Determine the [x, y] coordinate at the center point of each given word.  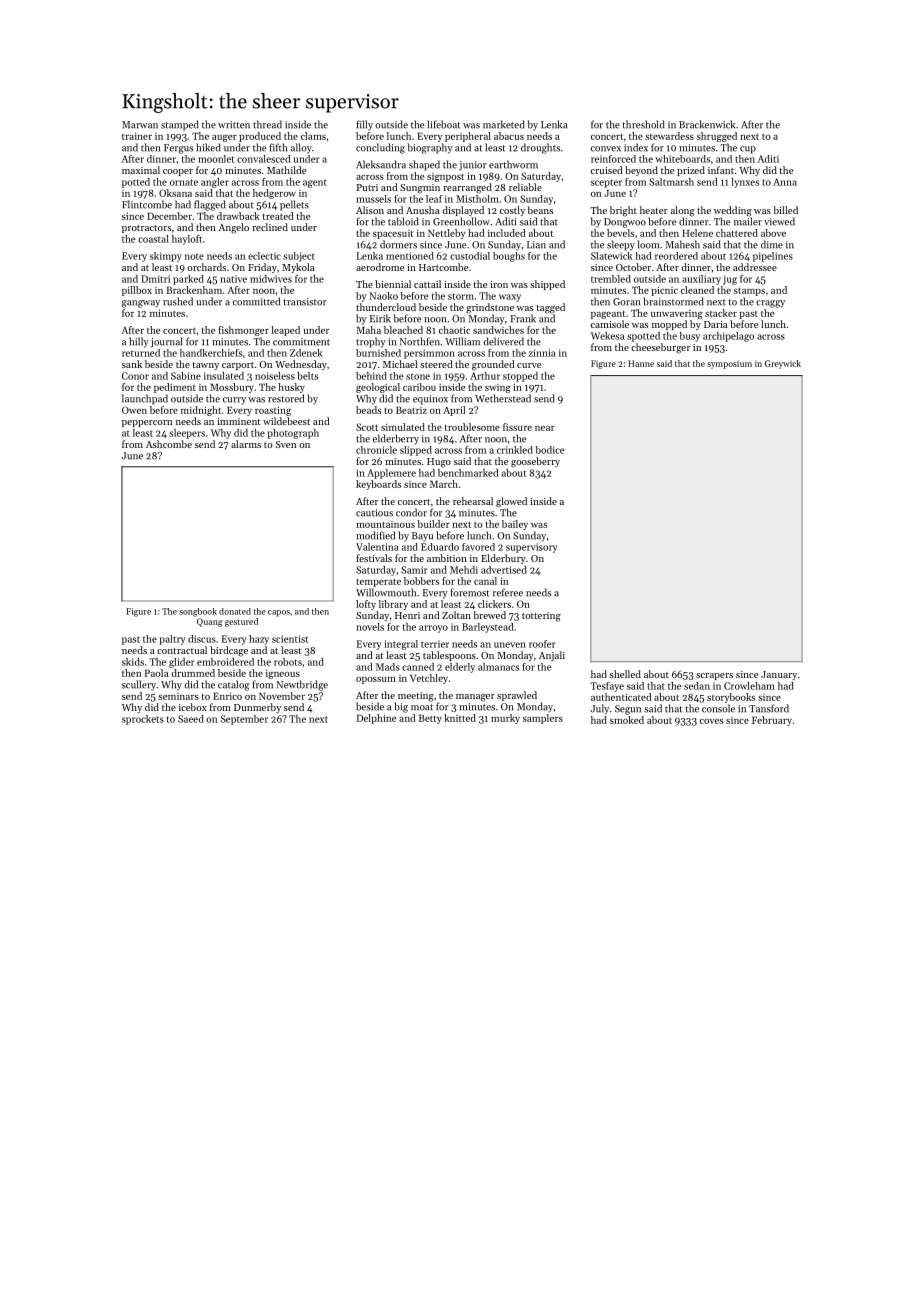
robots [288, 662]
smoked [627, 720]
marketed [504, 124]
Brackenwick [707, 124]
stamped [180, 125]
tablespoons [449, 656]
